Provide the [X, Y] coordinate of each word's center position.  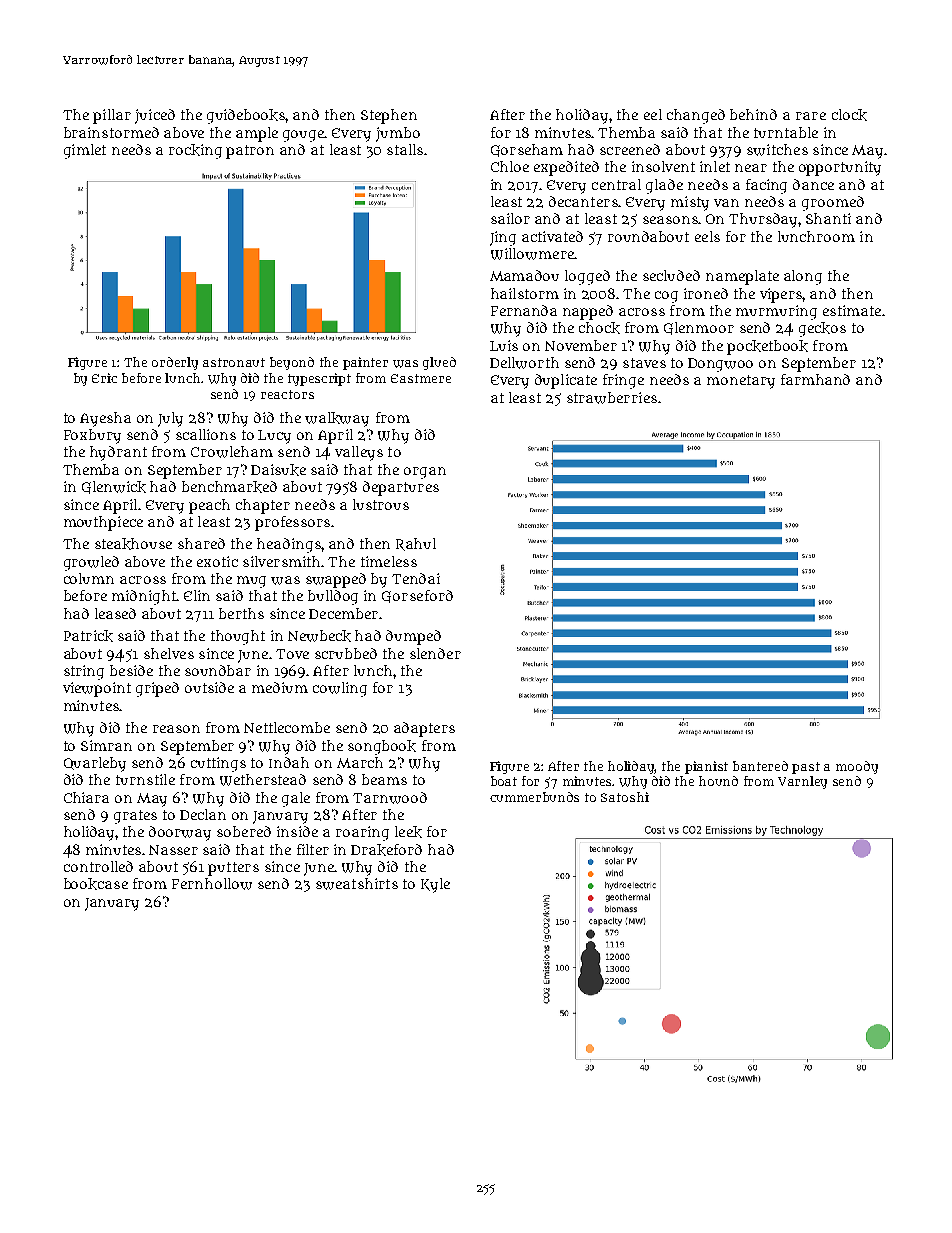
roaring [362, 833]
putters [233, 869]
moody [857, 767]
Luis [504, 345]
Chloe [510, 166]
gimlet [85, 151]
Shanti [828, 218]
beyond [292, 363]
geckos [822, 329]
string [84, 672]
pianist [706, 767]
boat [504, 781]
